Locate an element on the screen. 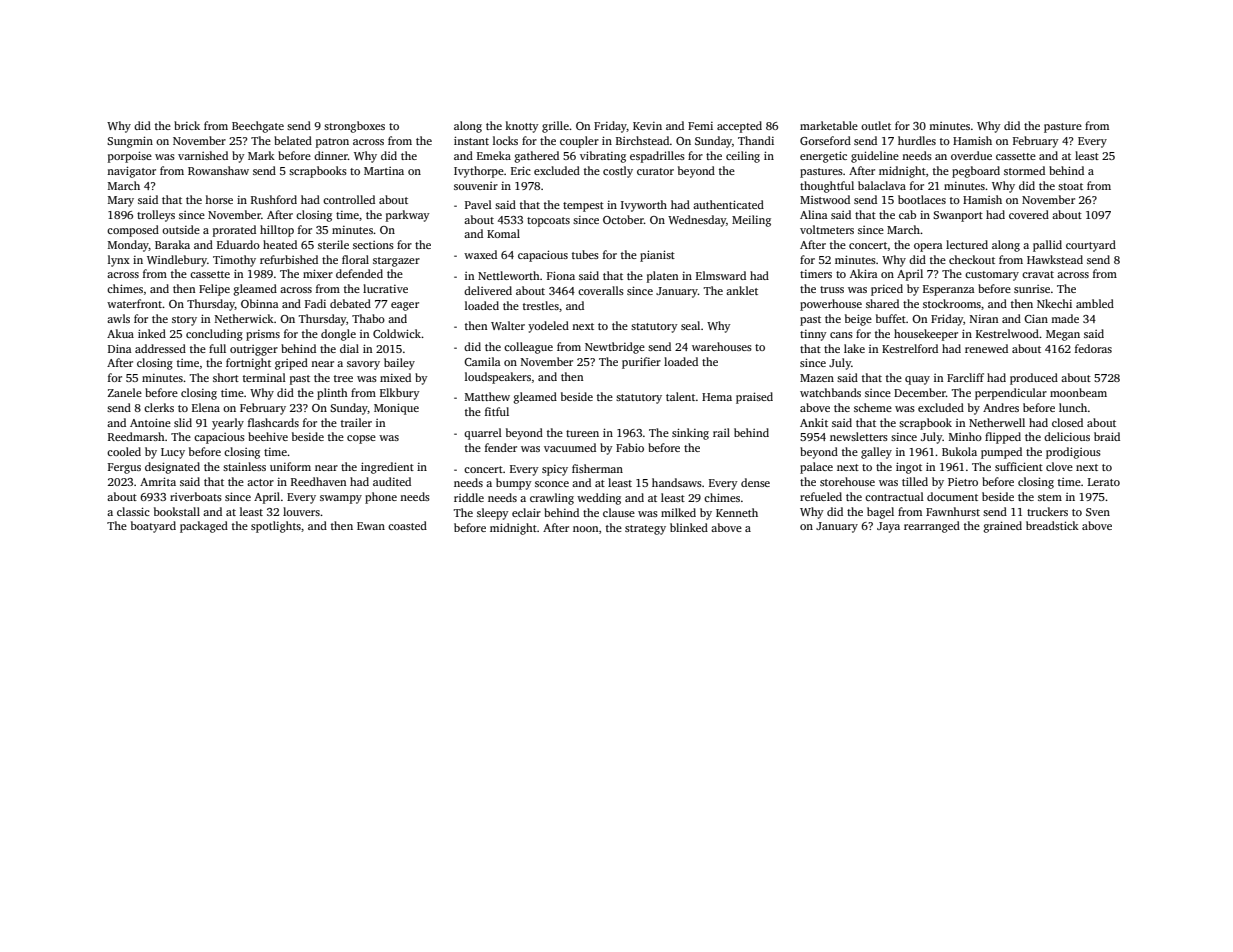 Image resolution: width=1233 pixels, height=952 pixels. spotlights is located at coordinates (276, 527).
